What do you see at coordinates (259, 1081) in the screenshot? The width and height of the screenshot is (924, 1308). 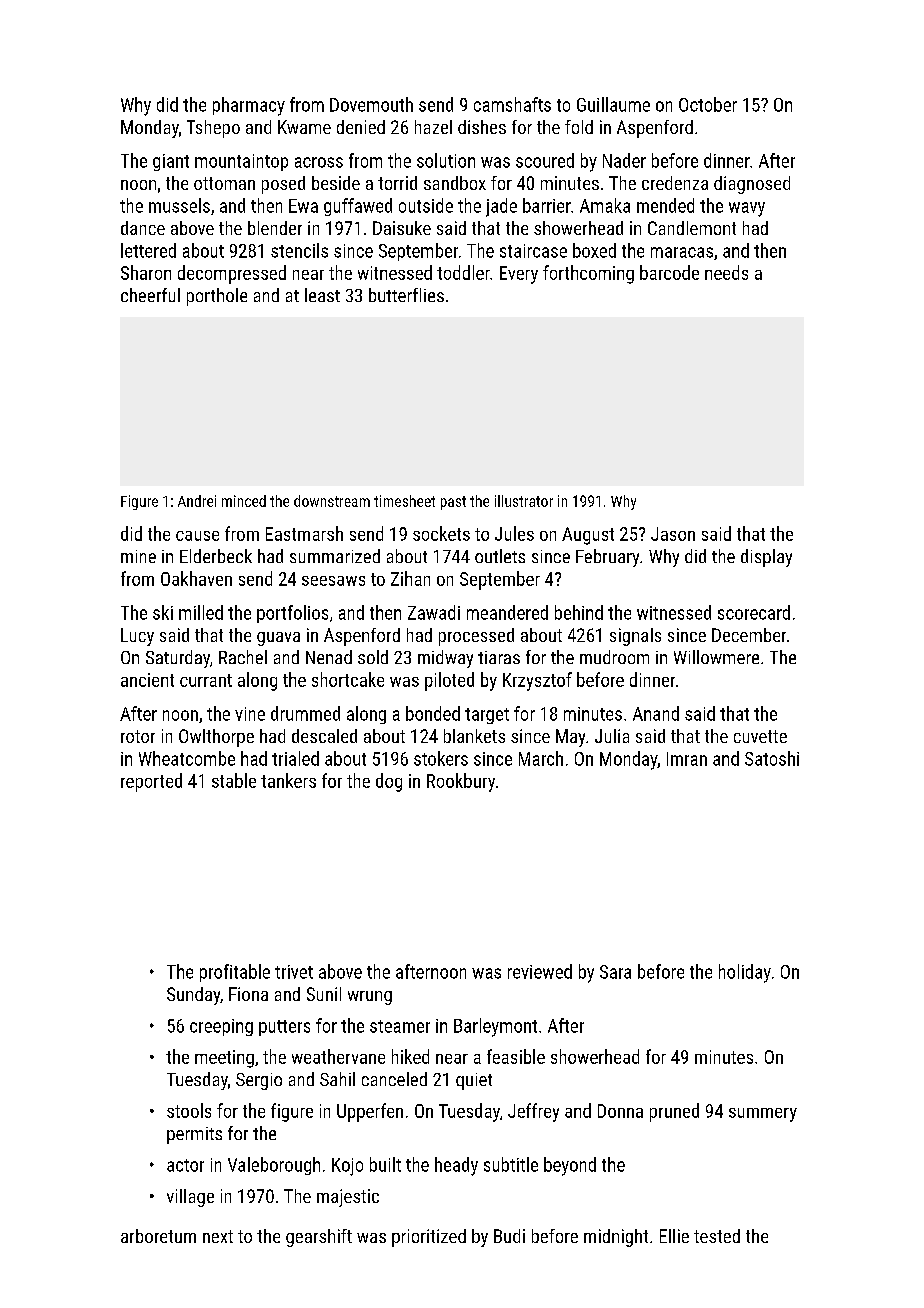 I see `Sergio` at bounding box center [259, 1081].
